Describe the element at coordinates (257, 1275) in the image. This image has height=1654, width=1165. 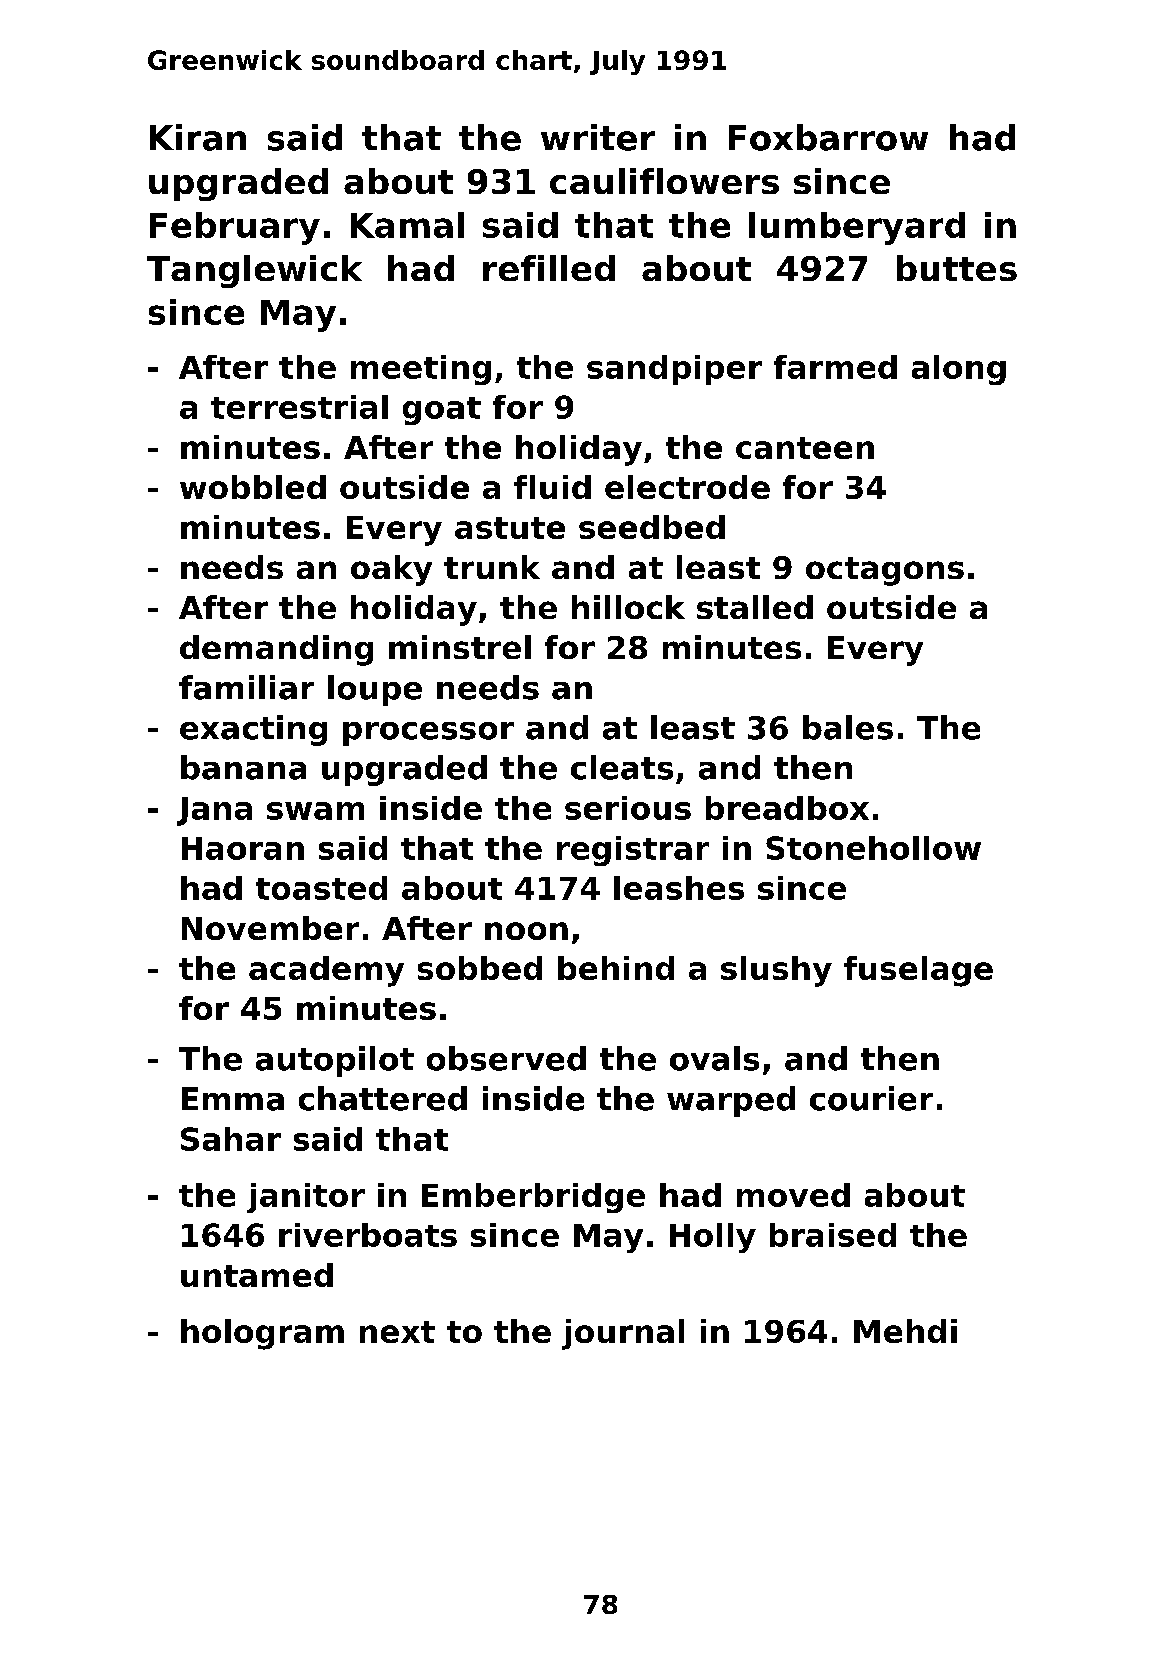
I see `untamed` at that location.
